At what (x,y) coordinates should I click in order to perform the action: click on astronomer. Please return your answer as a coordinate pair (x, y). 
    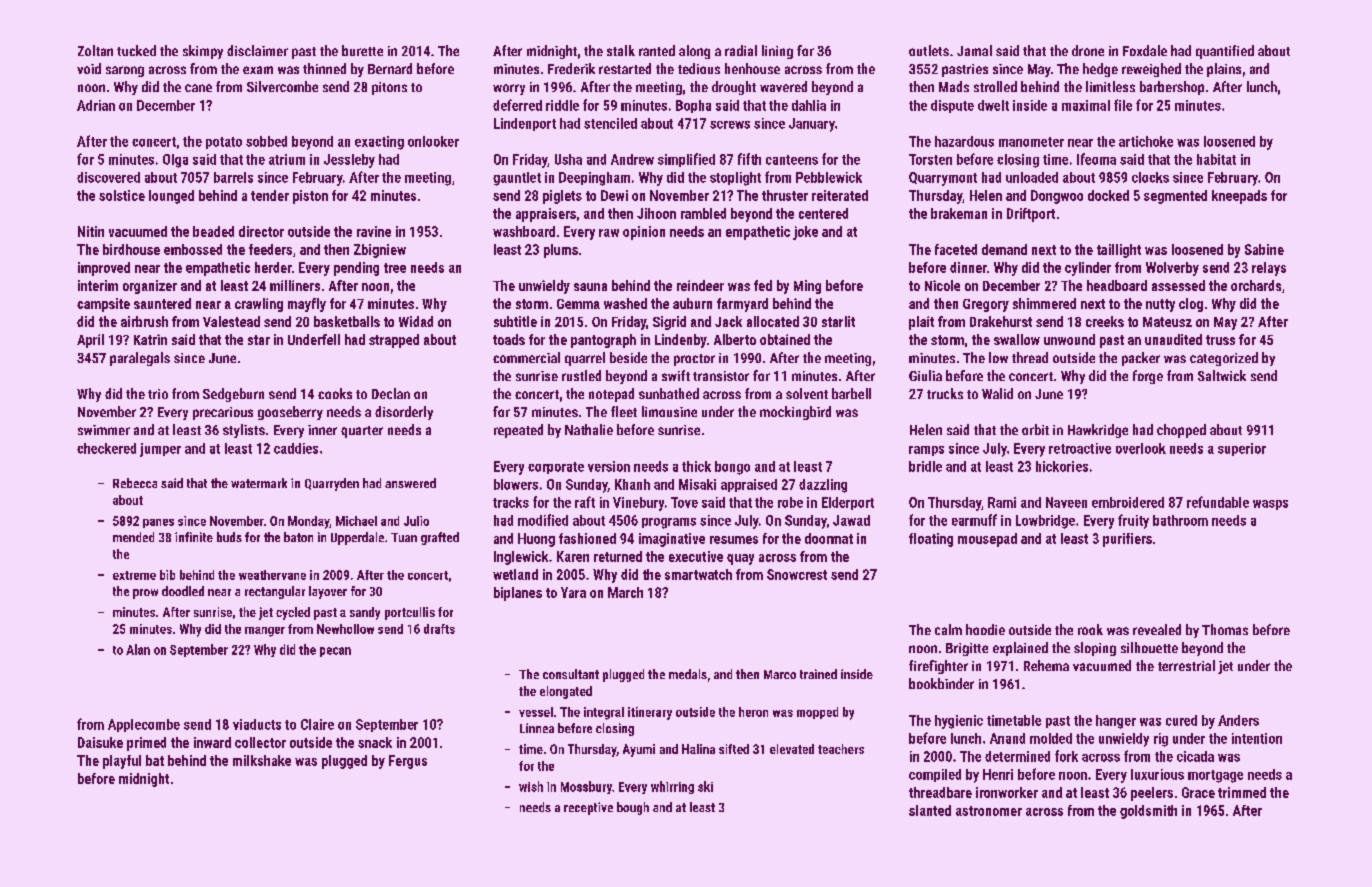
    Looking at the image, I should click on (989, 811).
